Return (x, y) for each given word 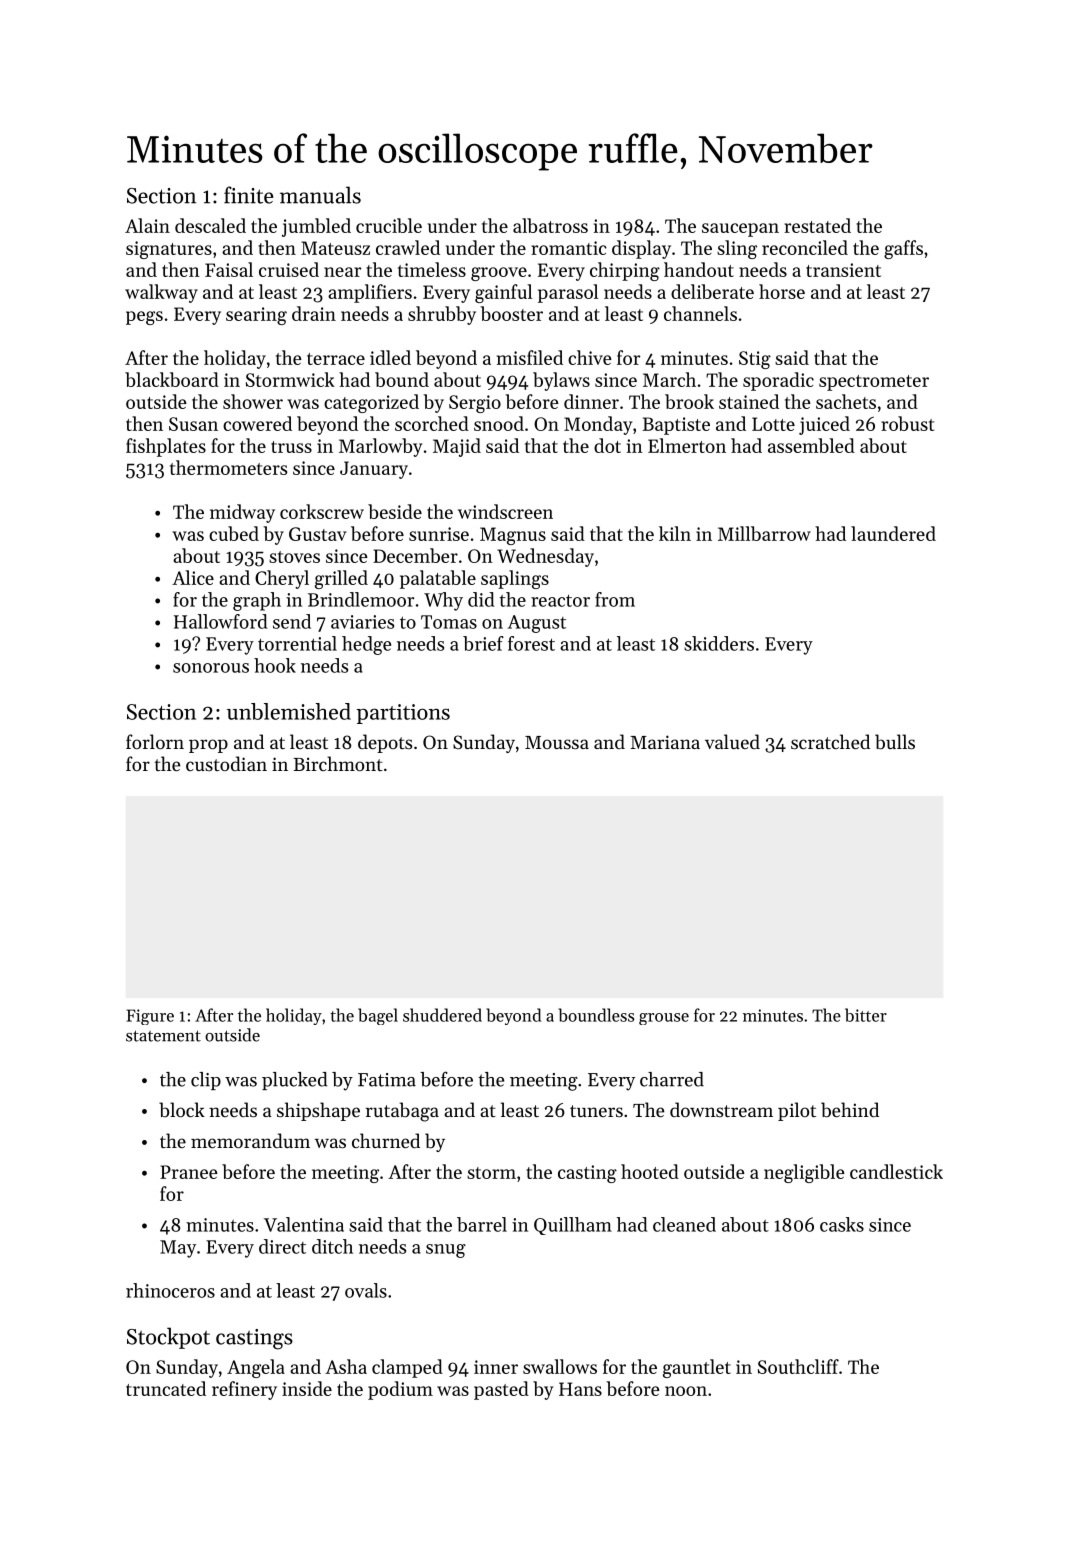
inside (307, 1388)
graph (257, 601)
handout (699, 269)
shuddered (442, 1015)
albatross (550, 225)
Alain (147, 225)
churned (386, 1140)
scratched (830, 741)
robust (907, 423)
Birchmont (338, 763)
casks (842, 1224)
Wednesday (545, 557)
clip (206, 1081)
